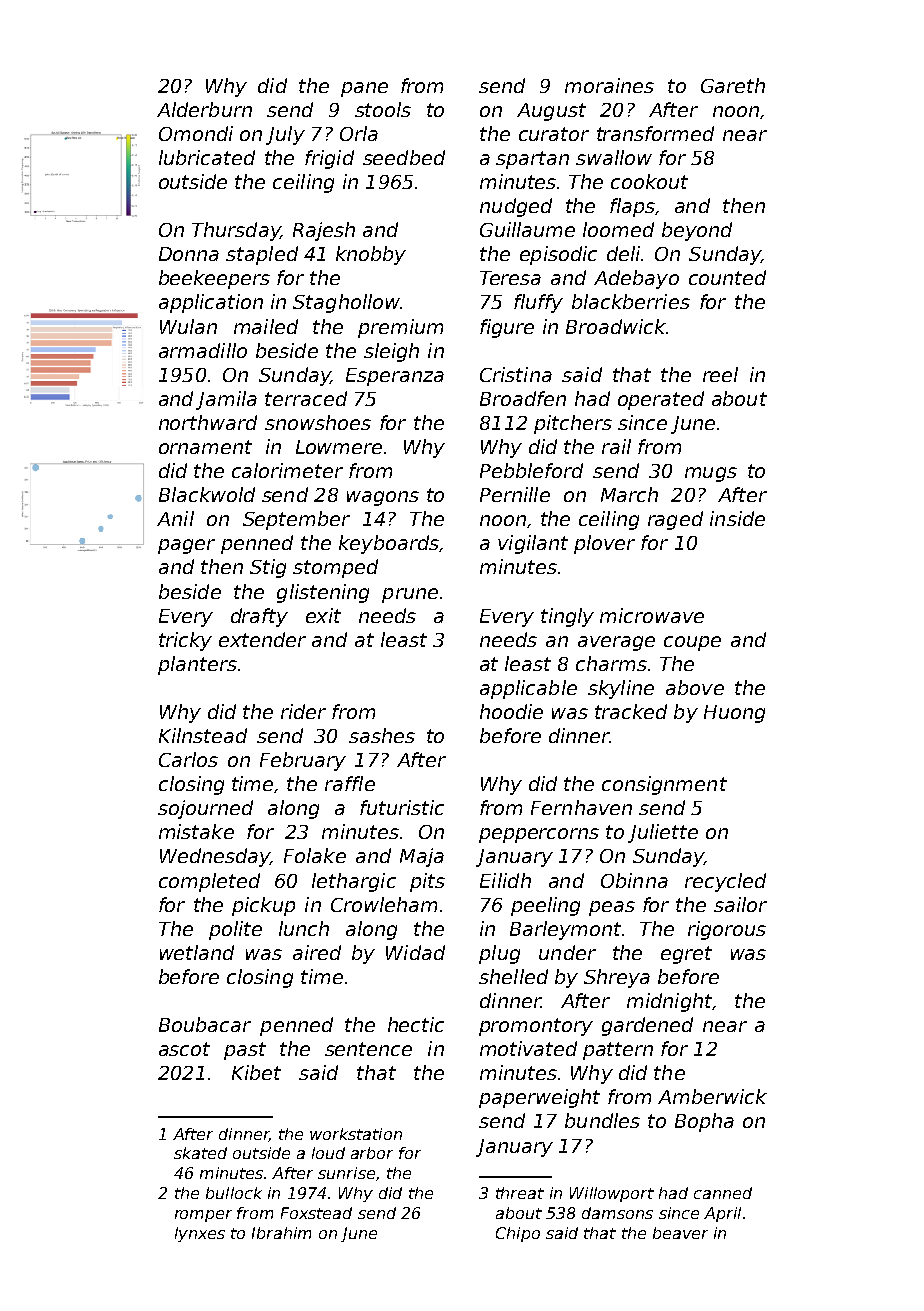 The height and width of the screenshot is (1311, 924). I want to click on Donna, so click(189, 254).
